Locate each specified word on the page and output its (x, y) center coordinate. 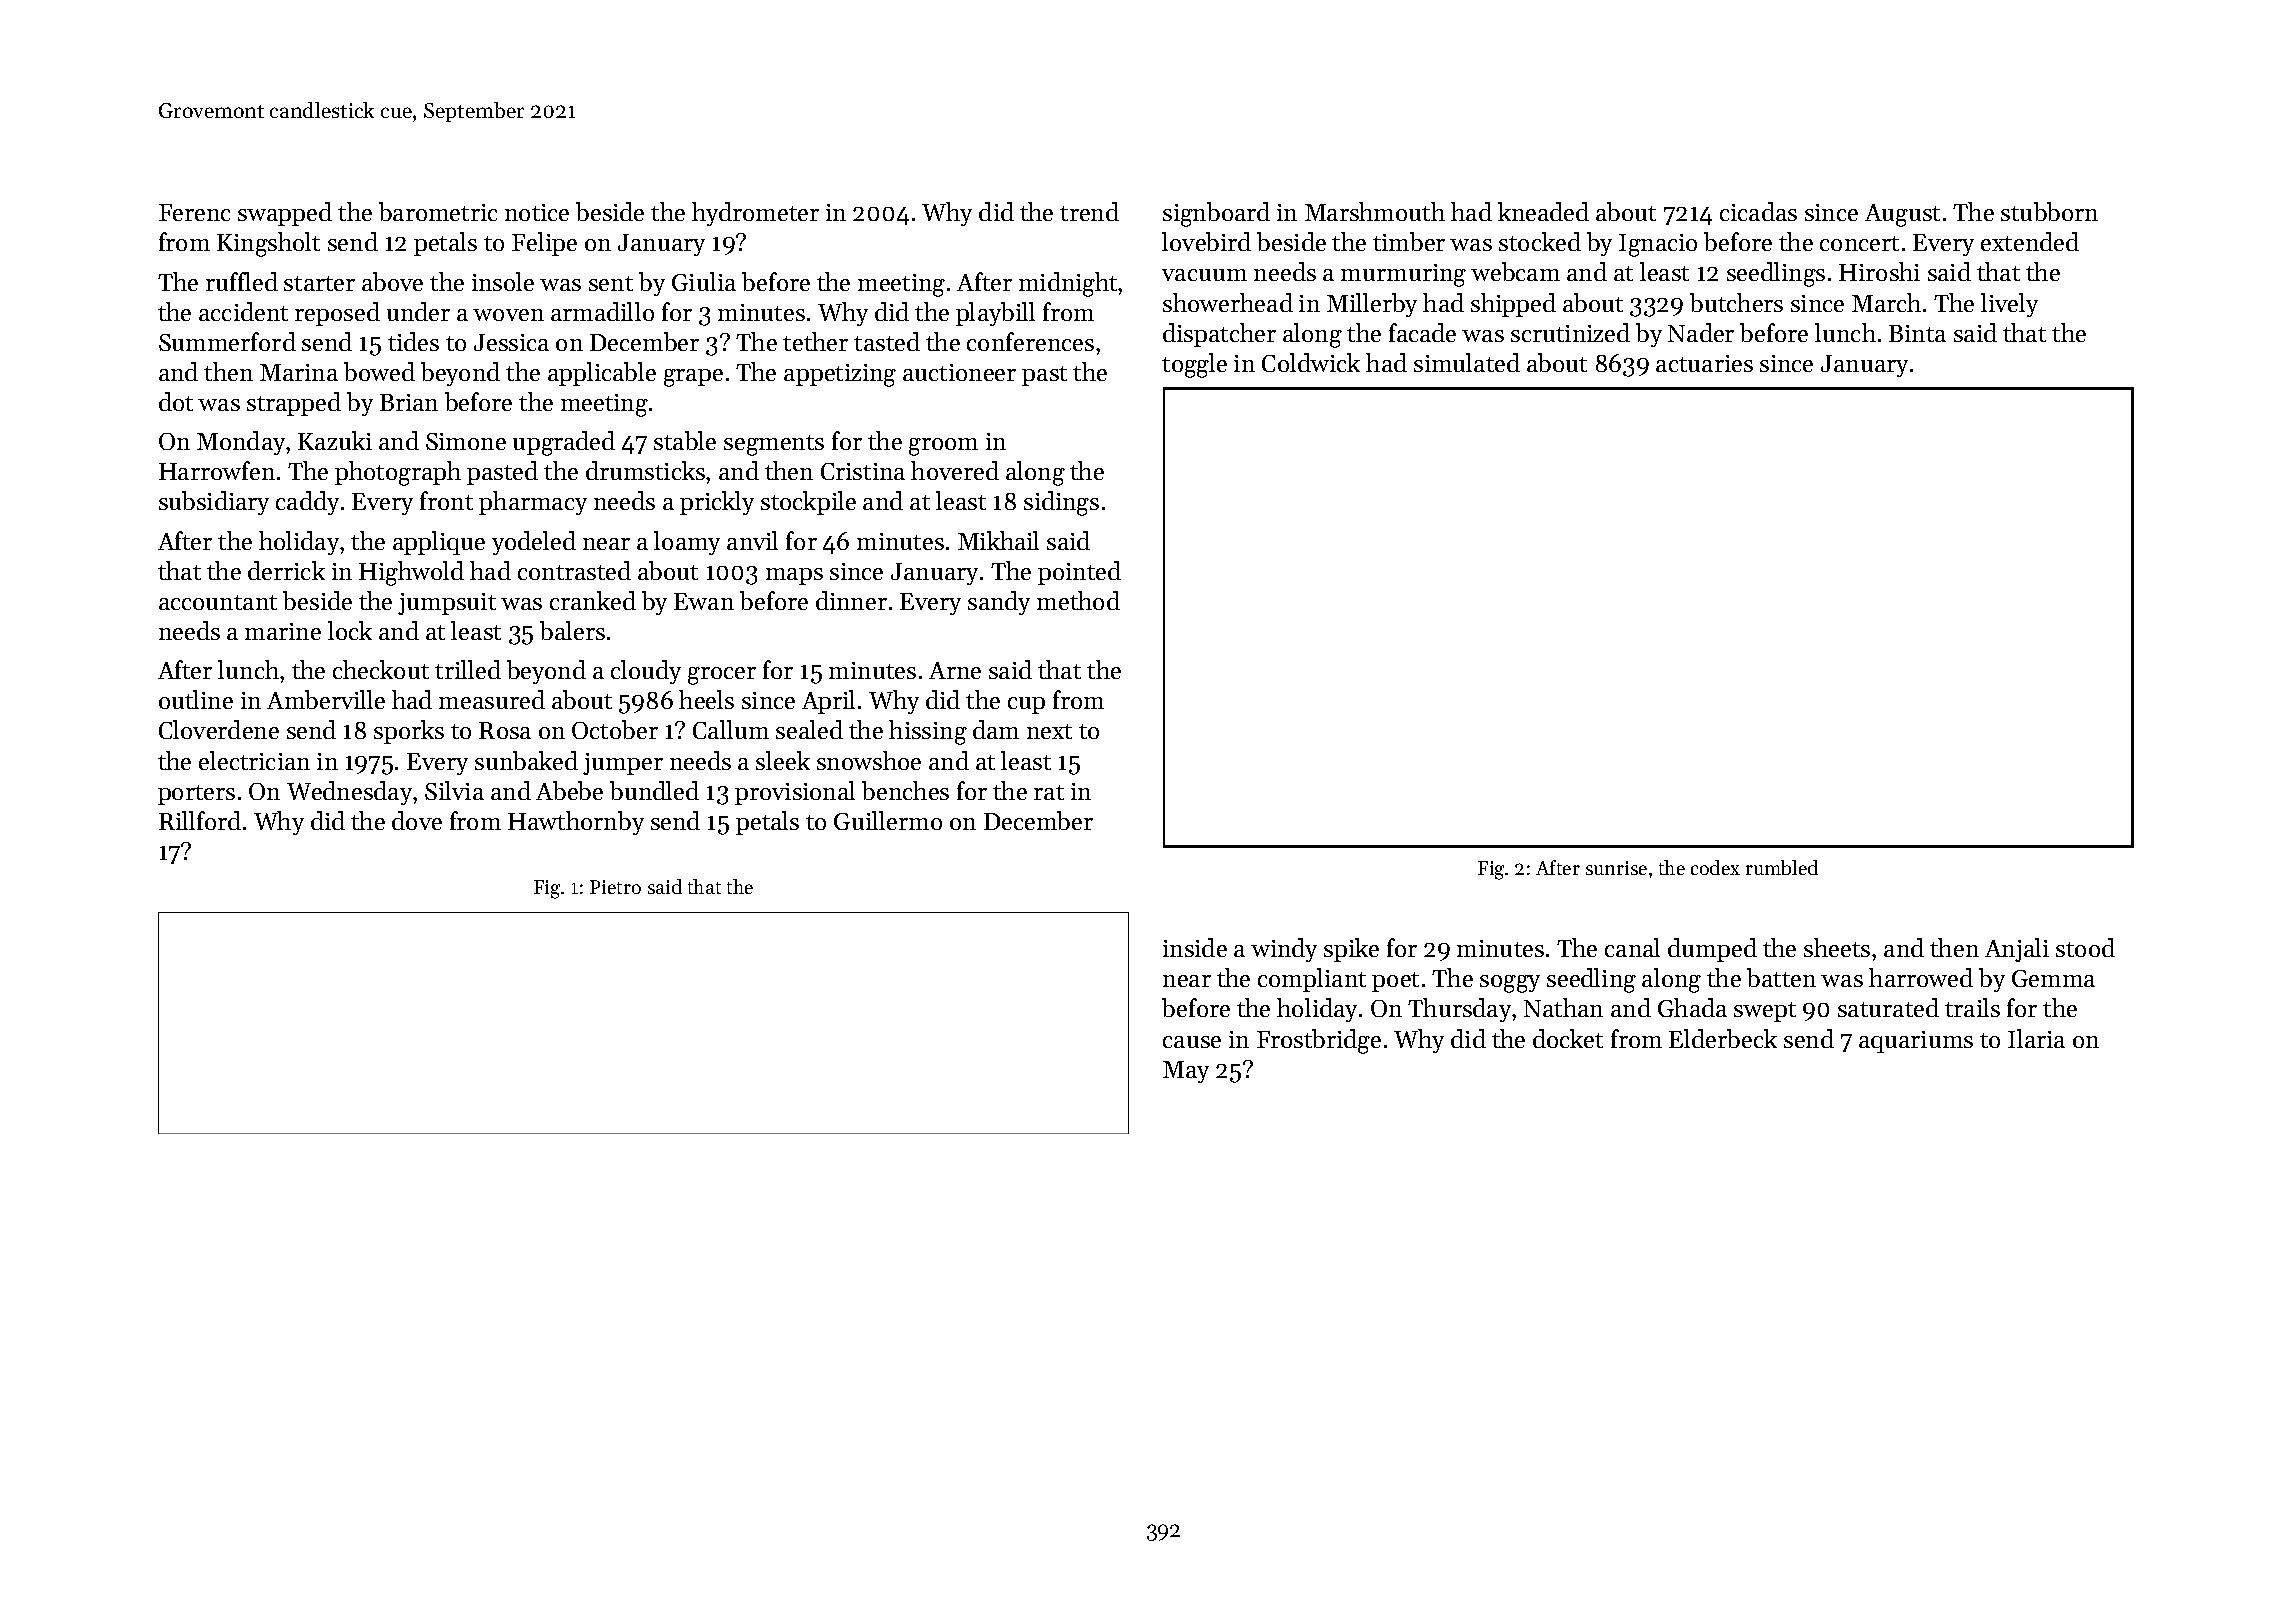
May (1186, 1072)
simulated (1467, 362)
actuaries (1704, 363)
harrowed (1921, 977)
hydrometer (755, 214)
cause (1192, 1042)
